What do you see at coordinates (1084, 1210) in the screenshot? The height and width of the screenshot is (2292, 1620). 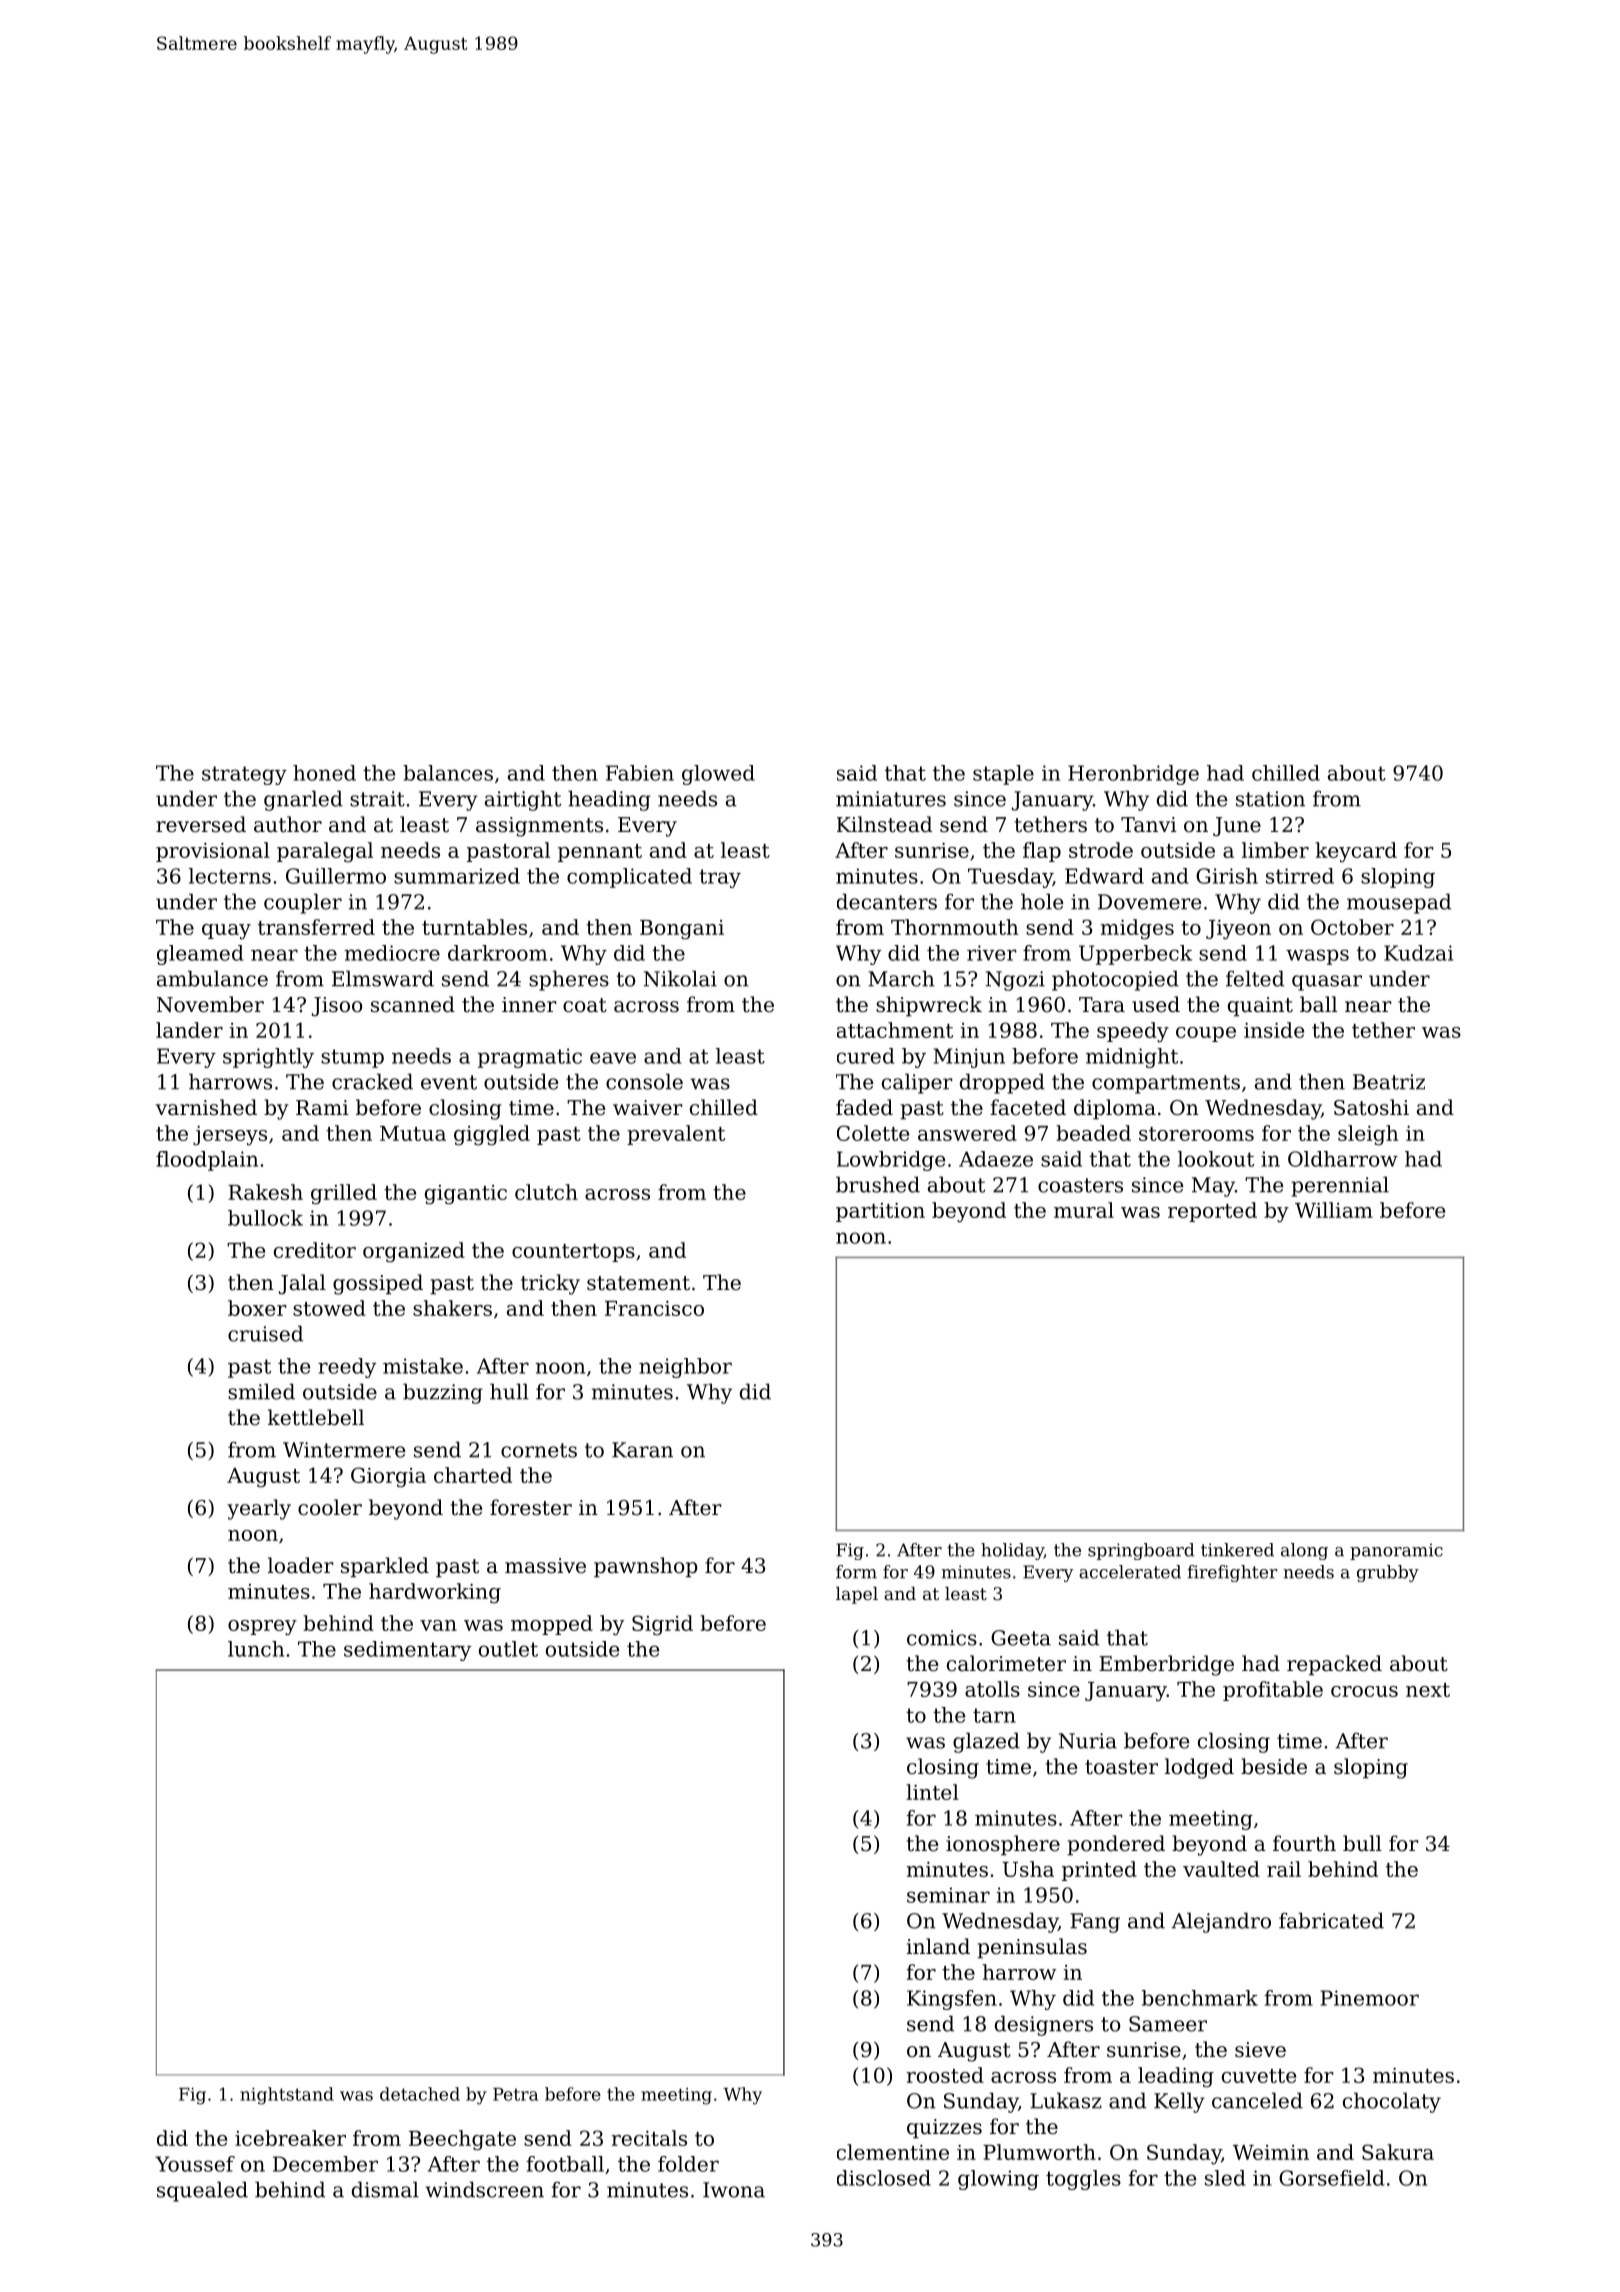 I see `mural` at bounding box center [1084, 1210].
